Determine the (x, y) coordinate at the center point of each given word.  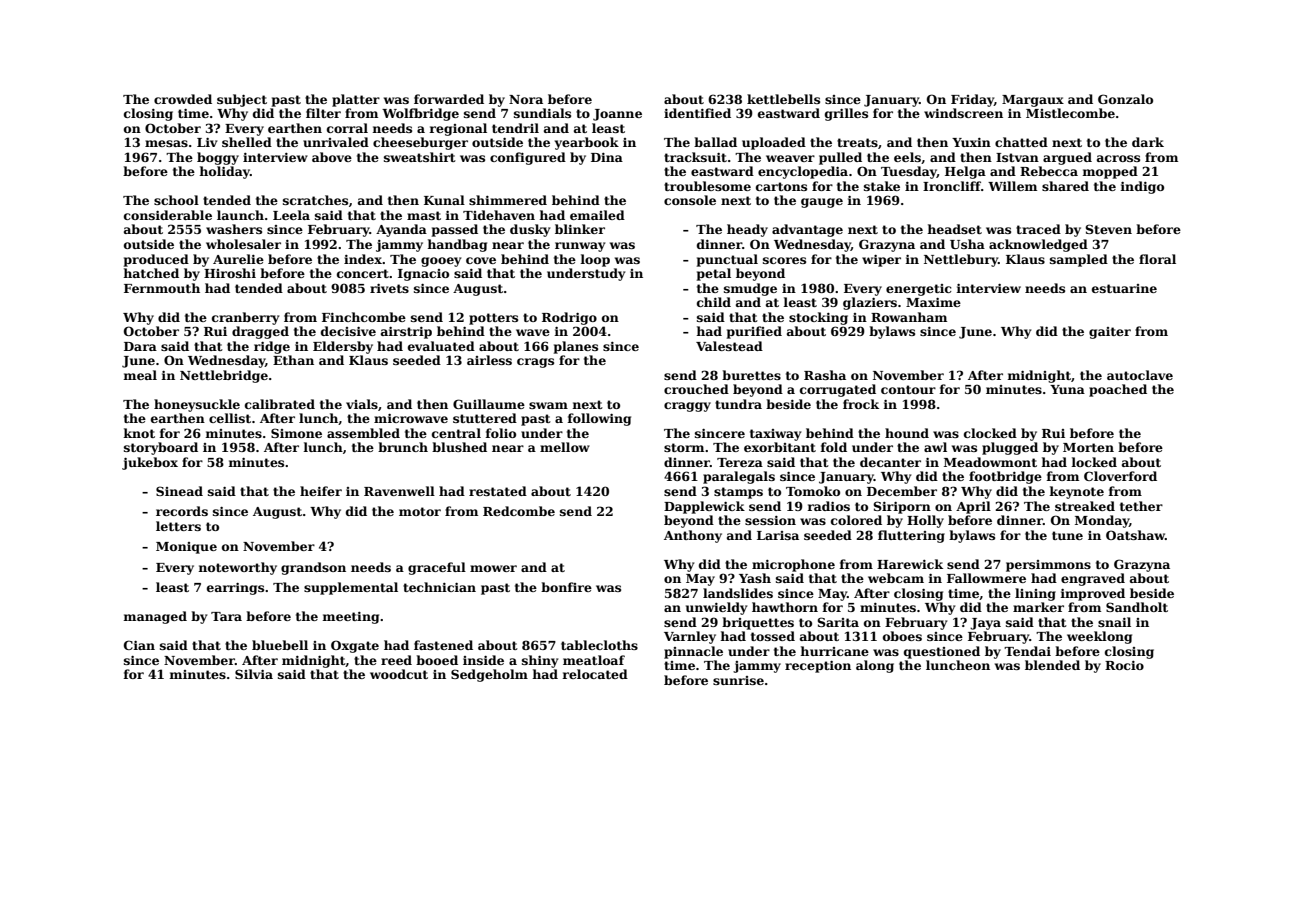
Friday (972, 100)
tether (1141, 506)
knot (139, 433)
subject (242, 100)
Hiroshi (230, 273)
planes (576, 347)
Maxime (933, 302)
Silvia (254, 674)
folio (500, 433)
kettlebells (783, 99)
